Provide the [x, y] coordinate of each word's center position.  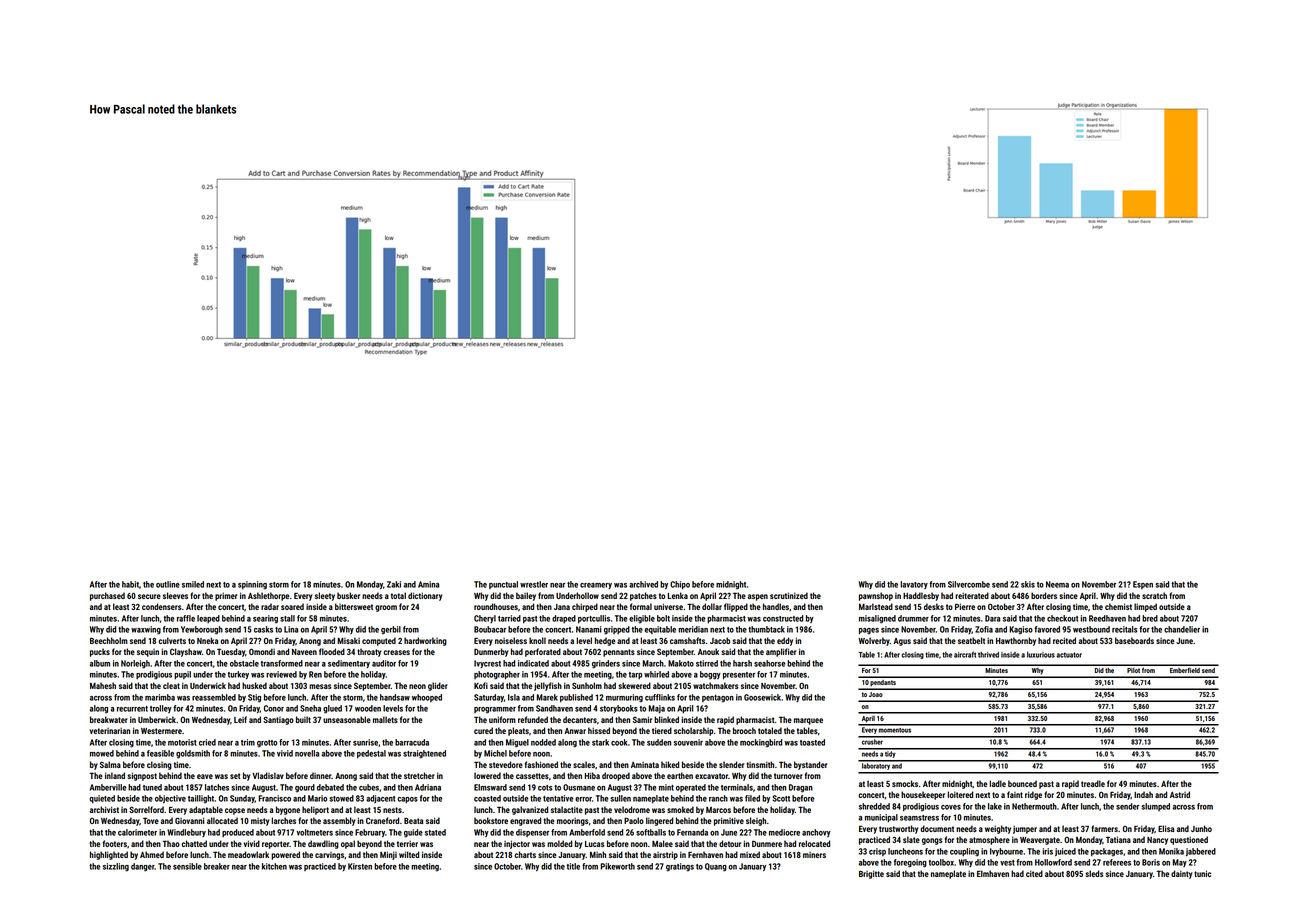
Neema [1057, 584]
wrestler [534, 584]
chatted [194, 843]
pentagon [718, 699]
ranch [718, 798]
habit [130, 584]
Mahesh [103, 685]
